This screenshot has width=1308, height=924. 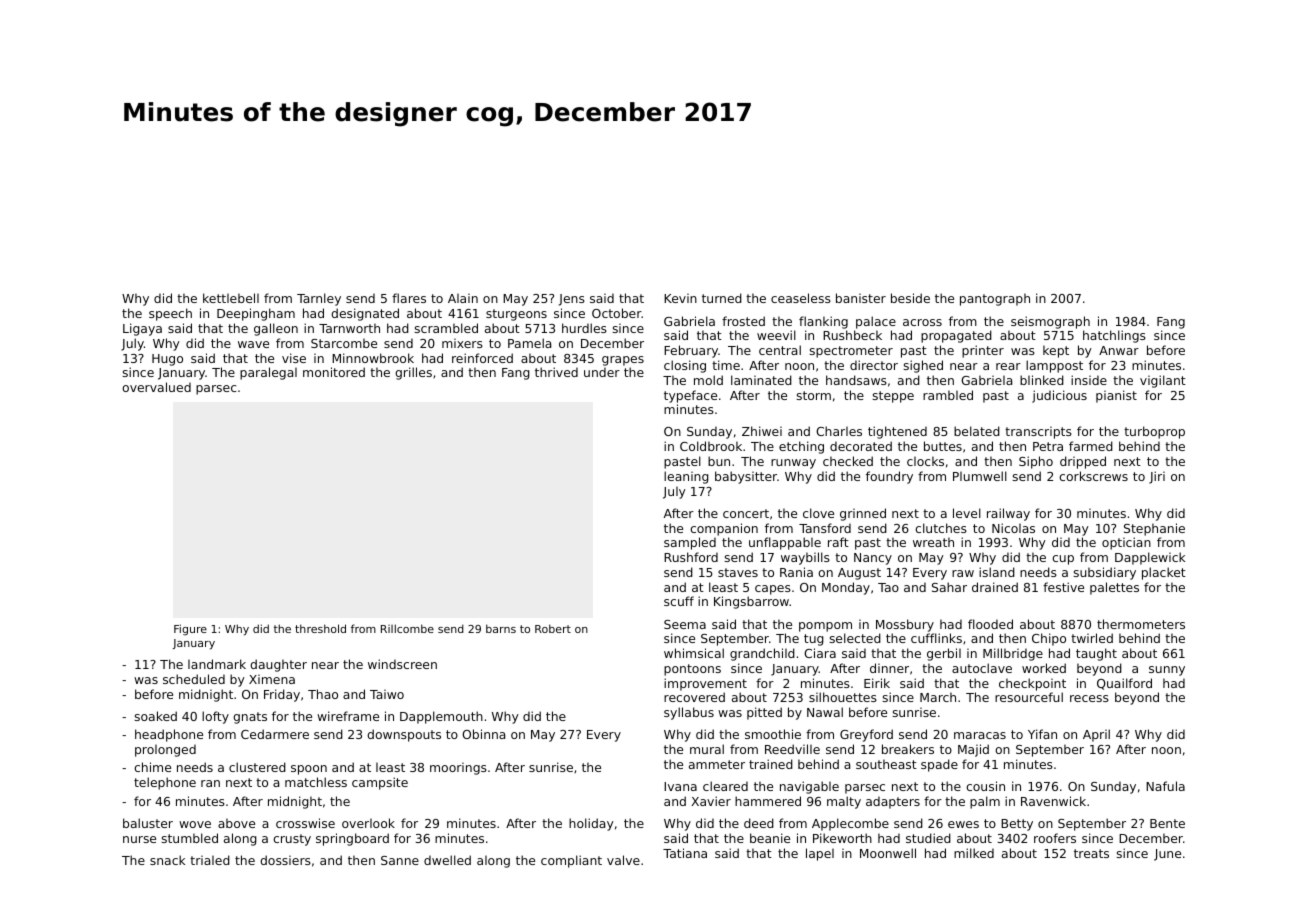 I want to click on baluster, so click(x=148, y=823).
